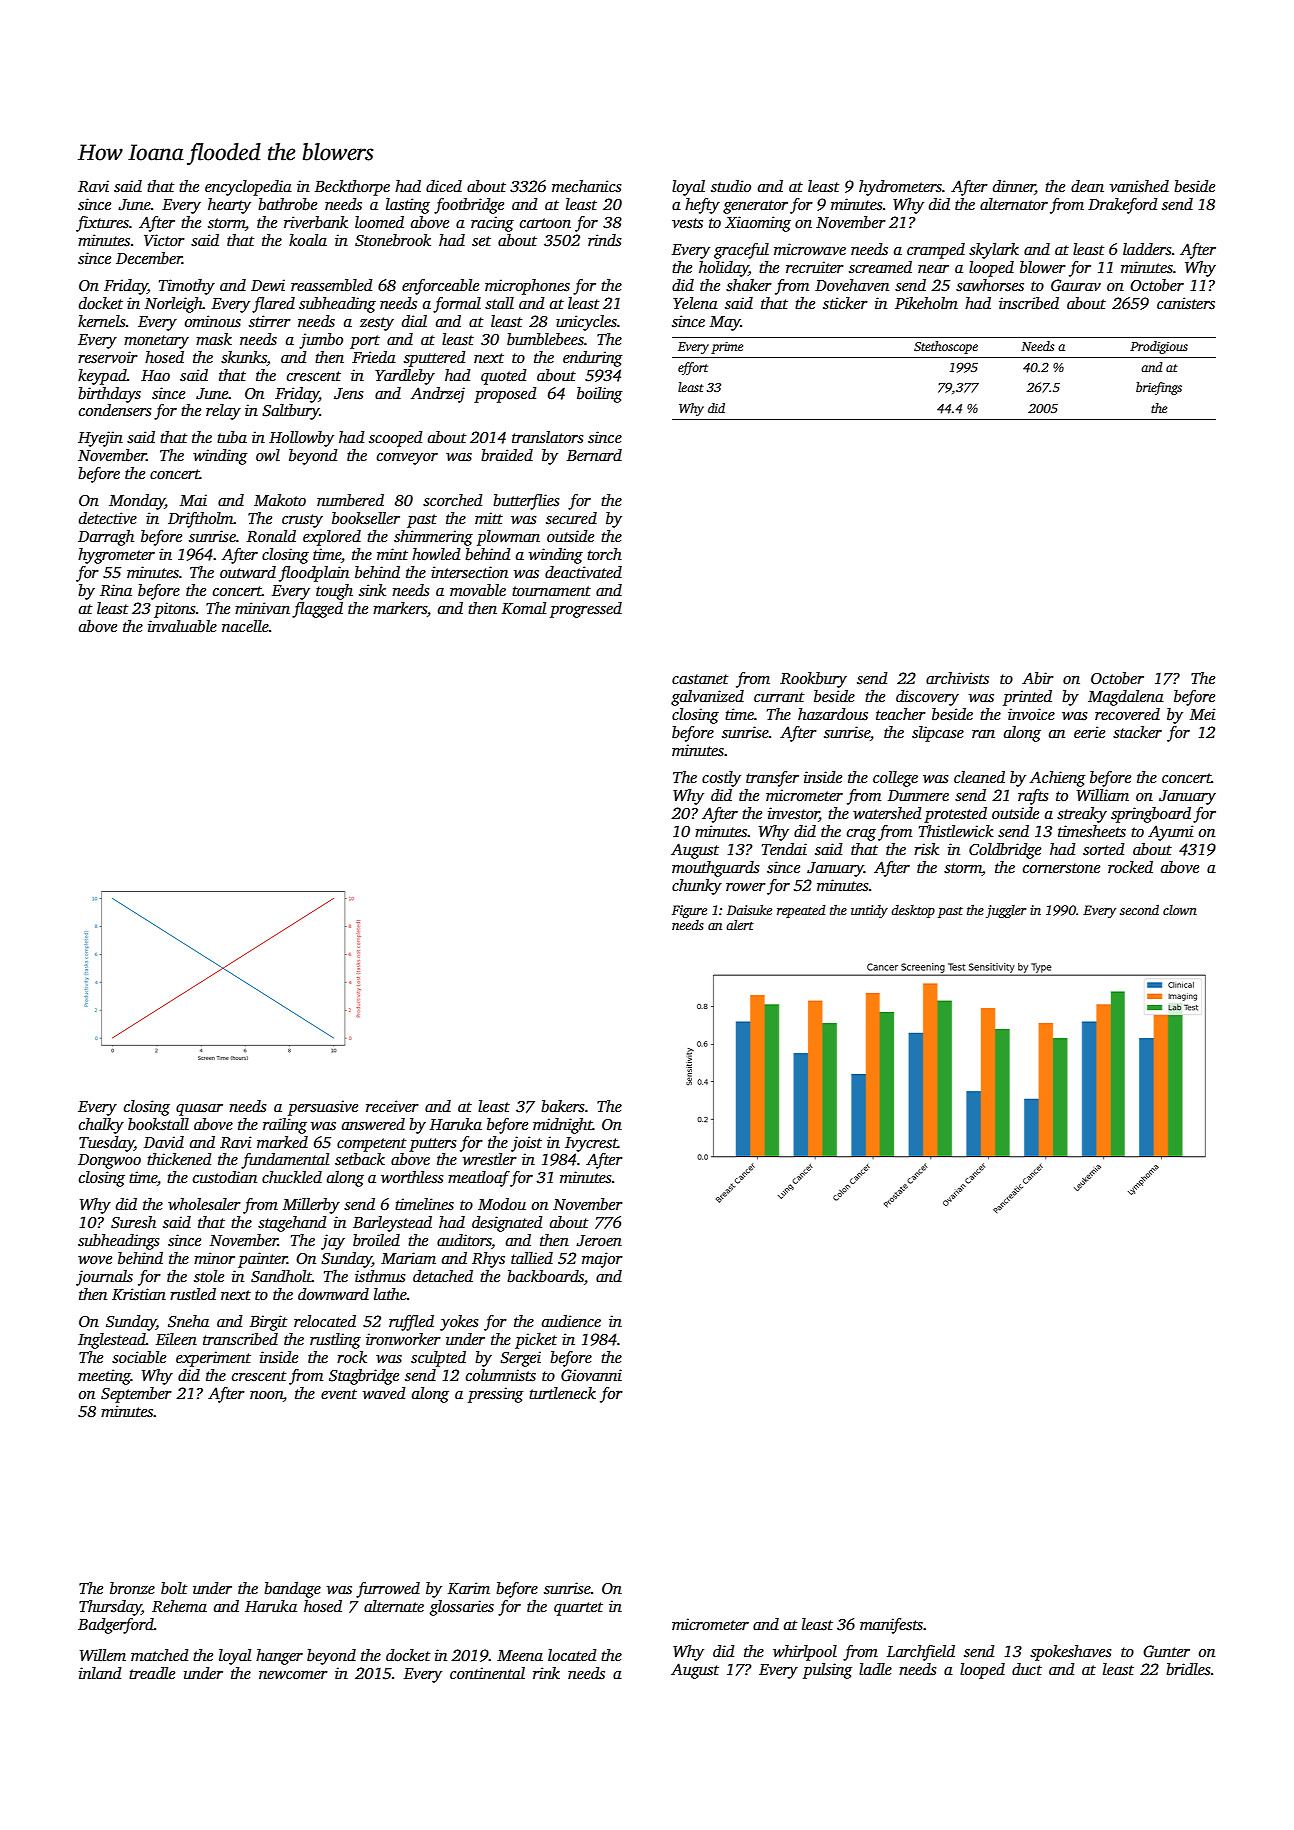 The width and height of the document is (1294, 1830). I want to click on second, so click(1139, 909).
